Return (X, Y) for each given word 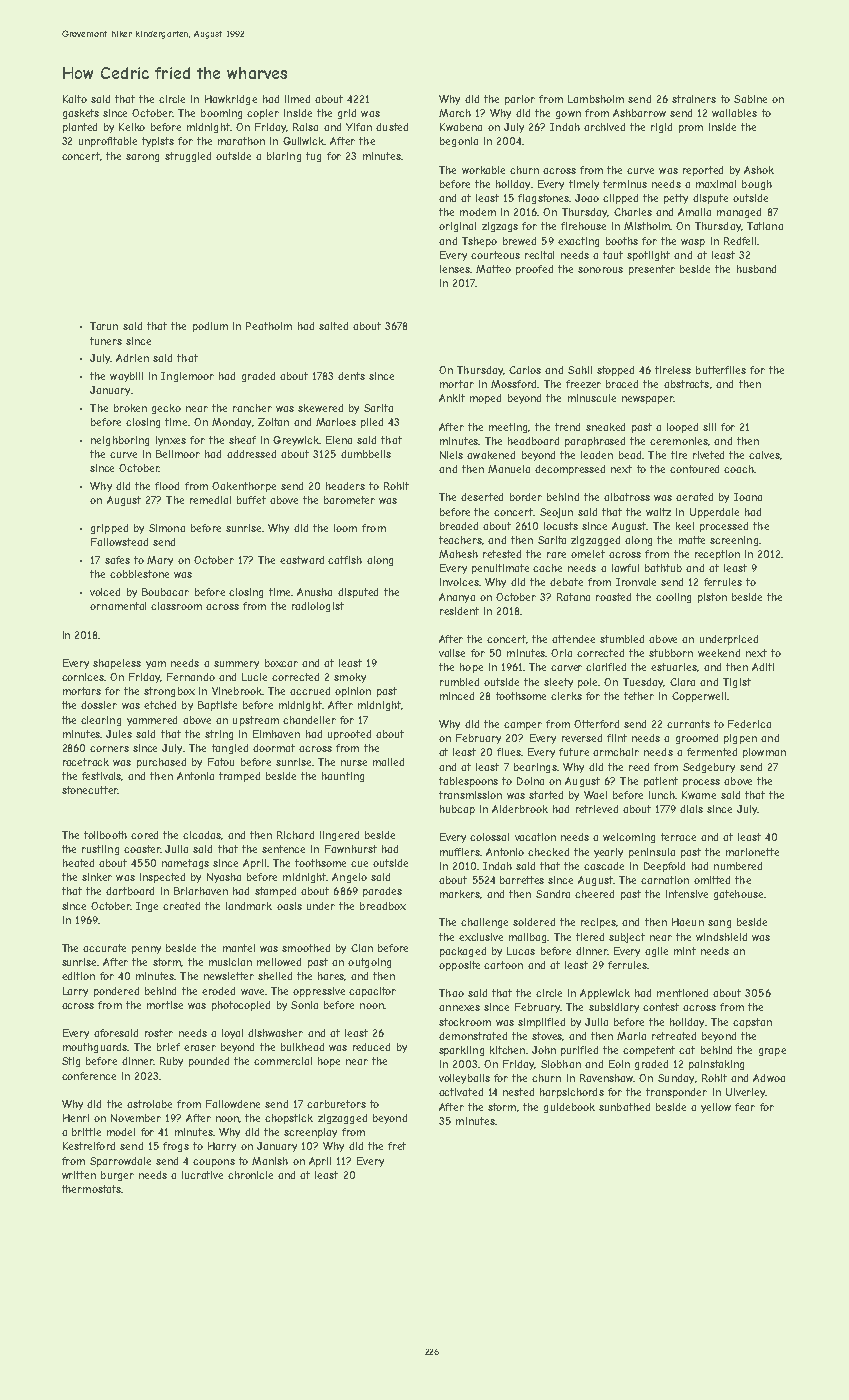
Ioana (748, 497)
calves (764, 455)
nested (518, 1092)
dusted (392, 127)
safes (117, 560)
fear (745, 1107)
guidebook (569, 1108)
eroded (218, 991)
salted (333, 326)
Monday (231, 423)
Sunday (676, 1079)
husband (756, 269)
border (526, 497)
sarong (142, 158)
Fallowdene (233, 1104)
